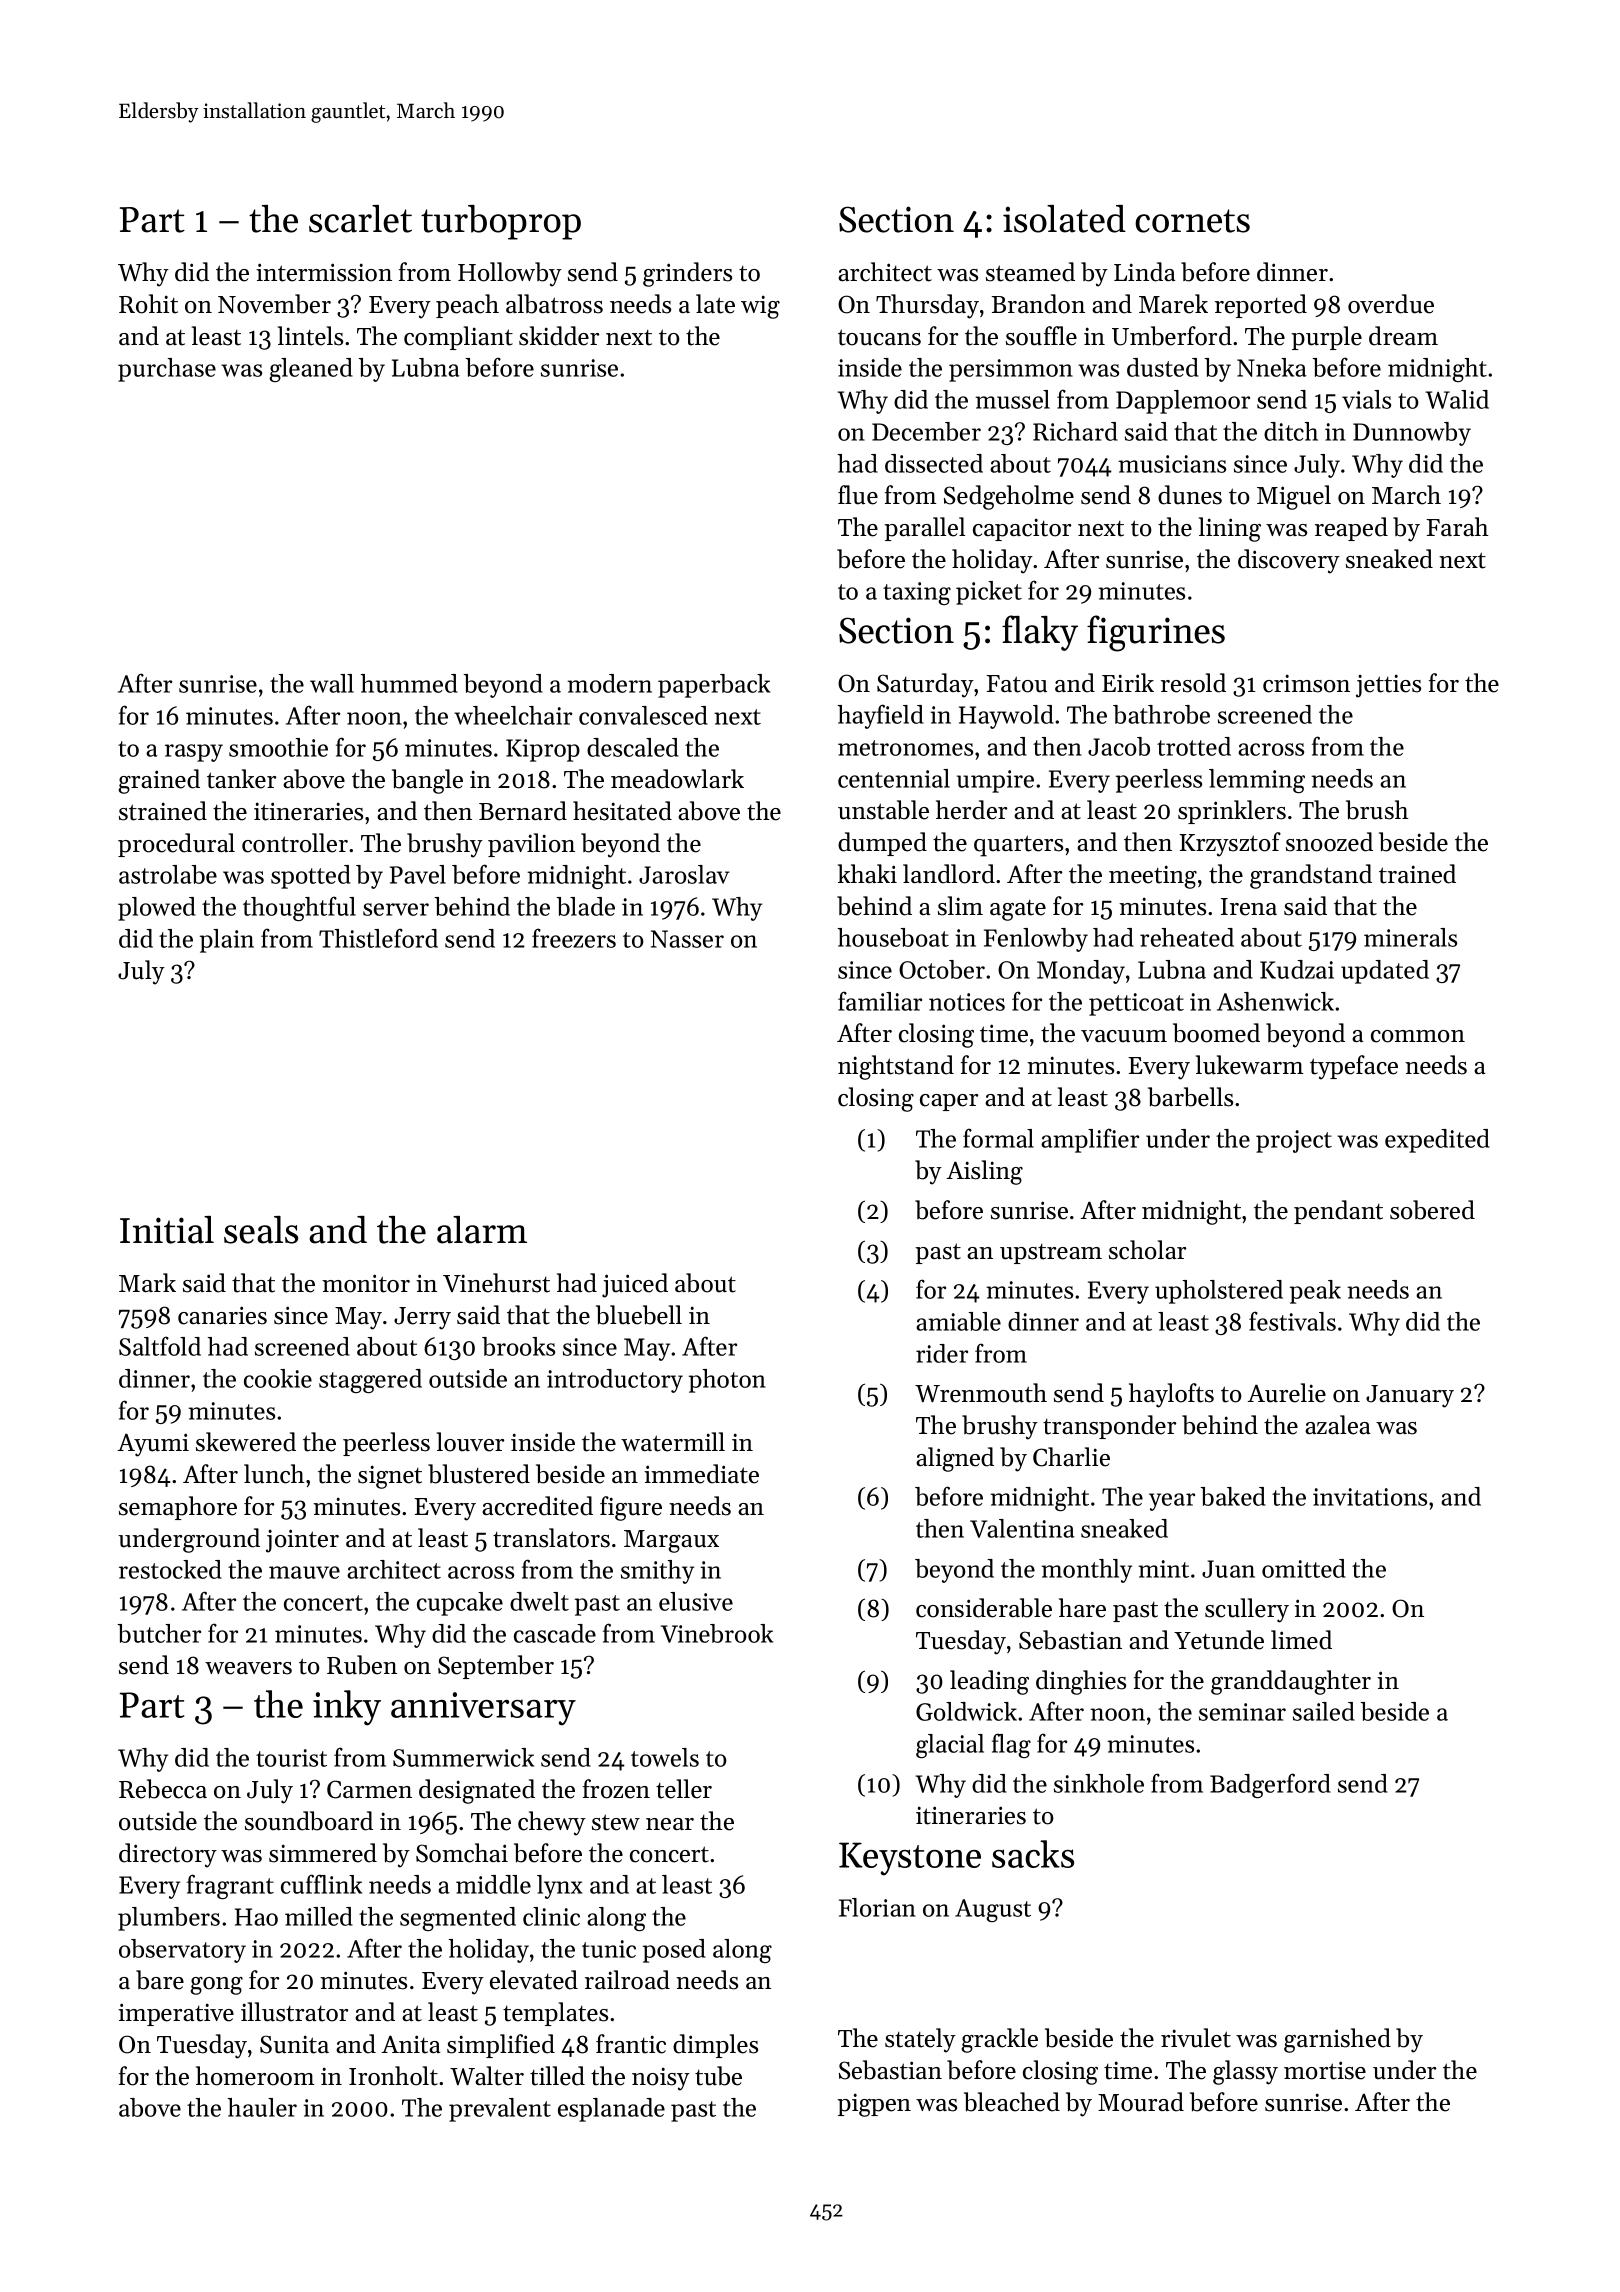  Describe the element at coordinates (585, 906) in the document. I see `blade` at that location.
